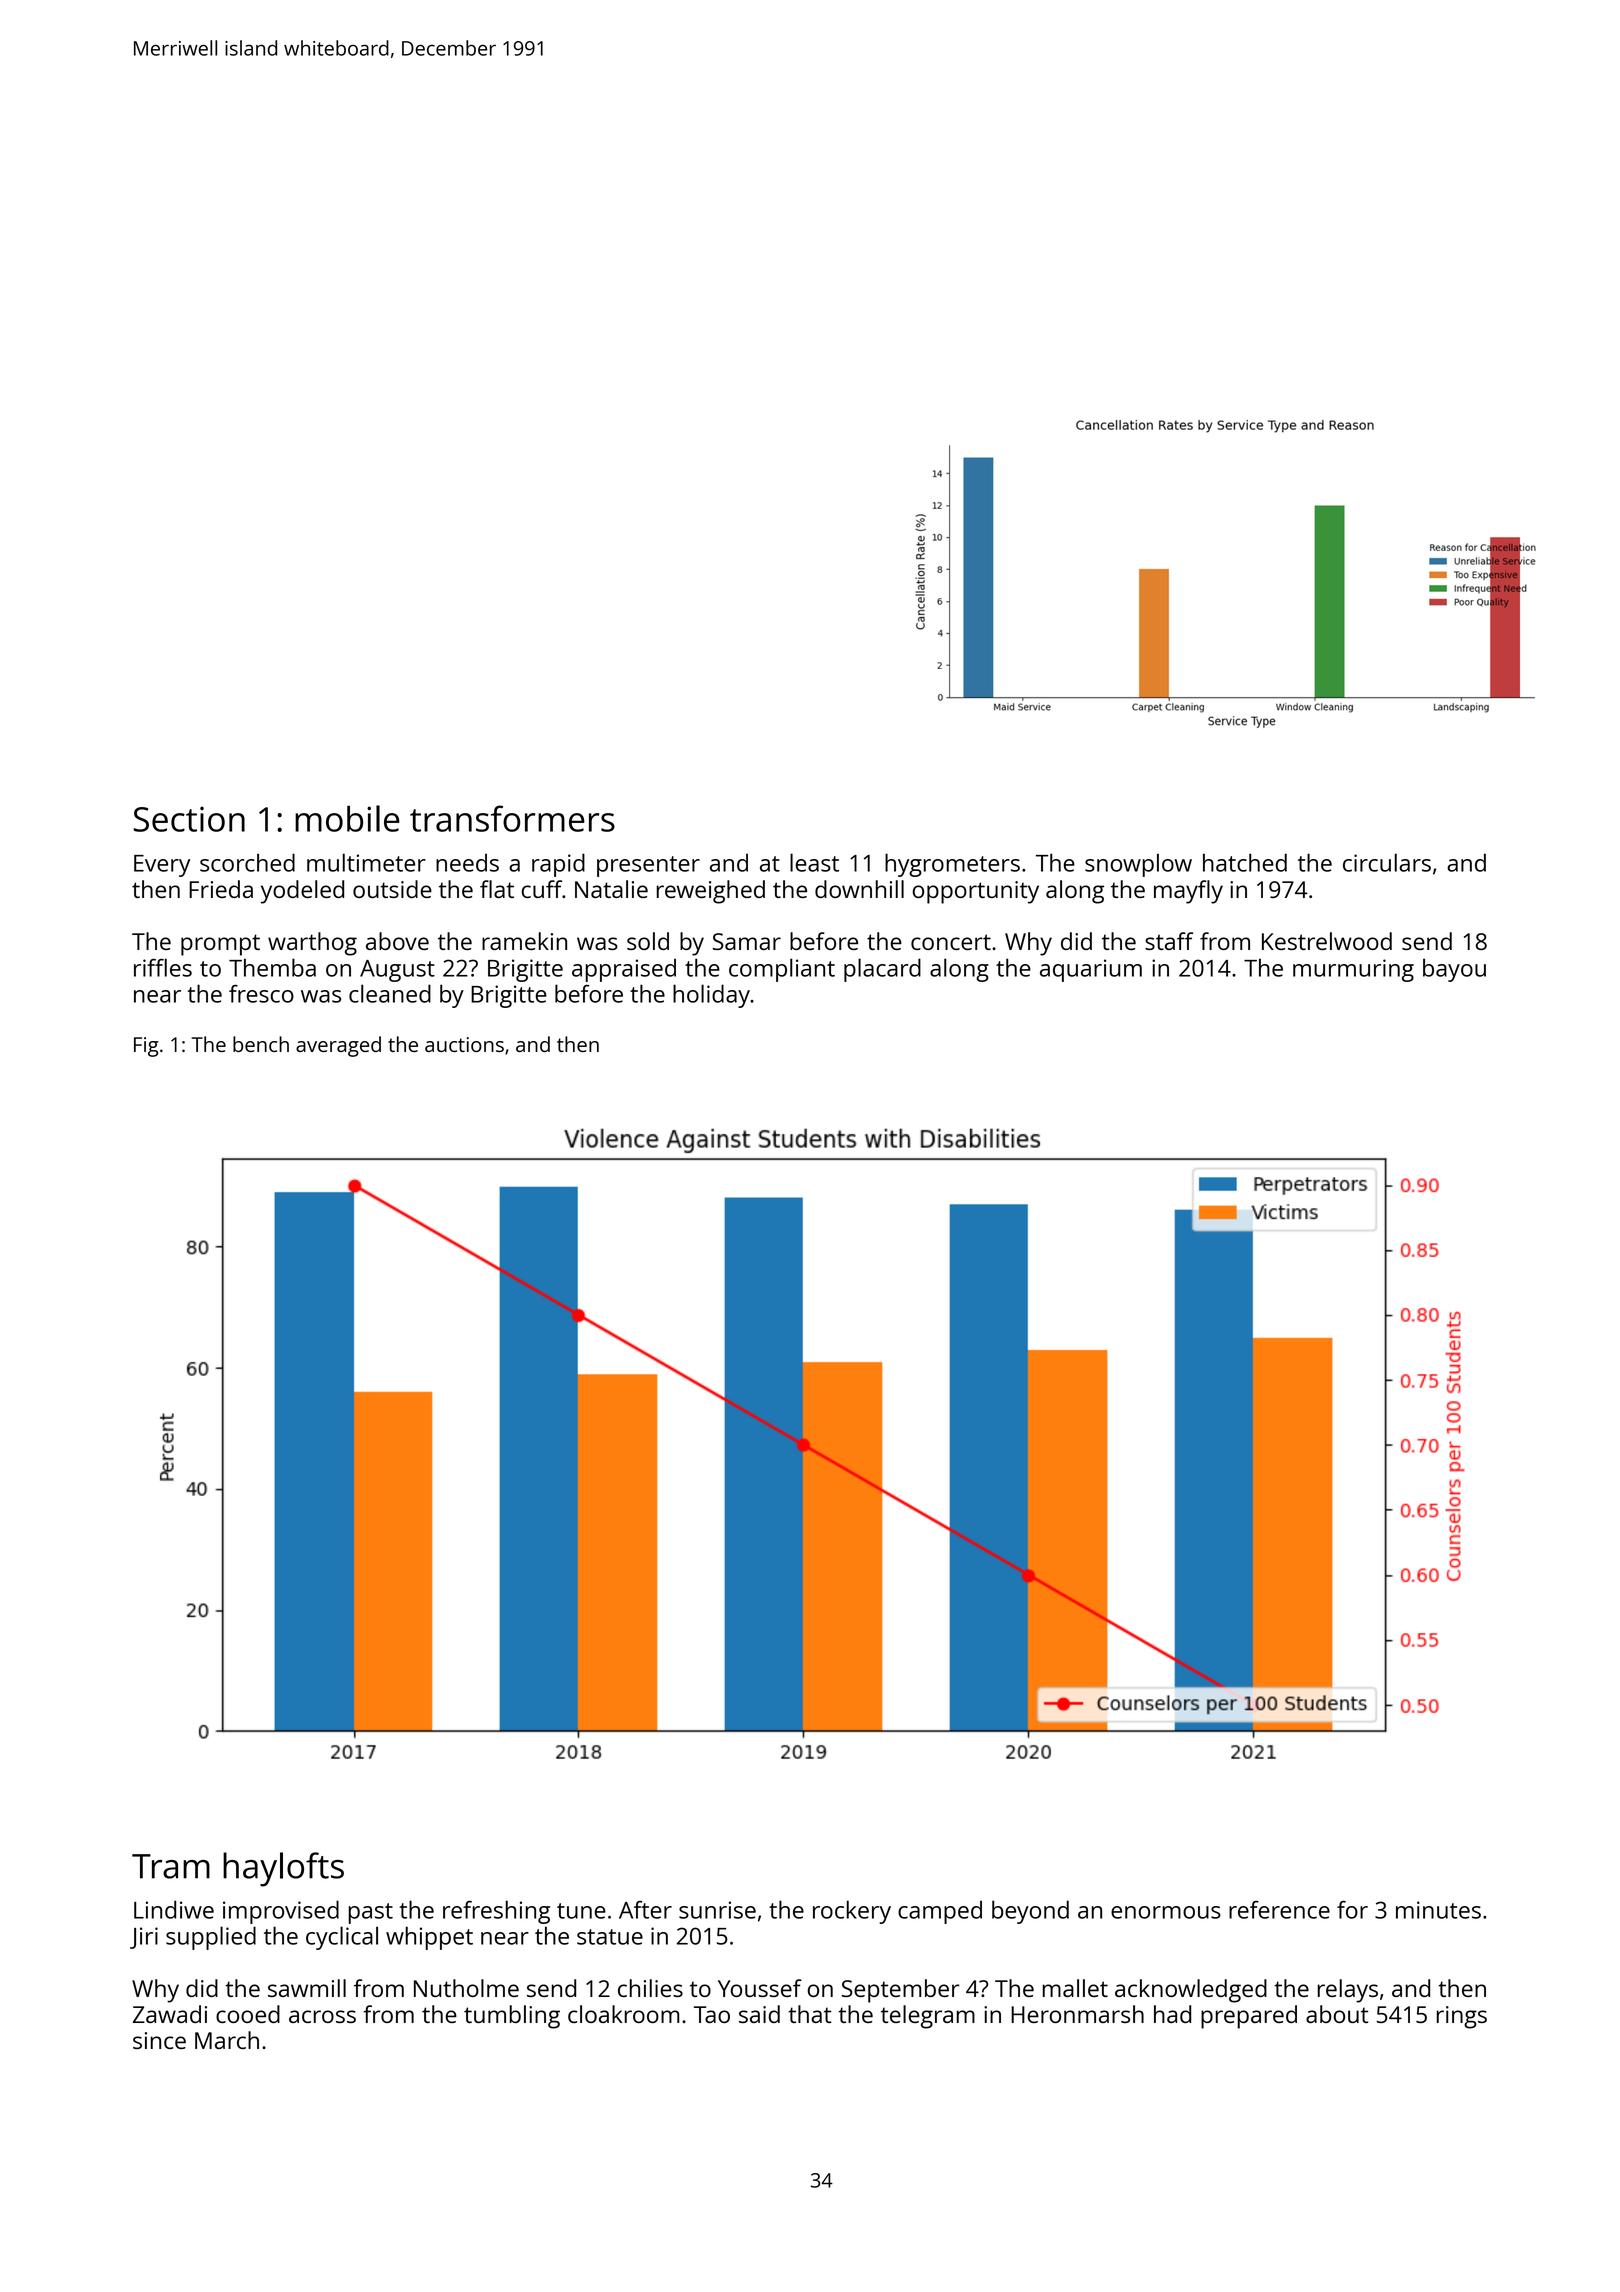  I want to click on auctions, so click(464, 1044).
